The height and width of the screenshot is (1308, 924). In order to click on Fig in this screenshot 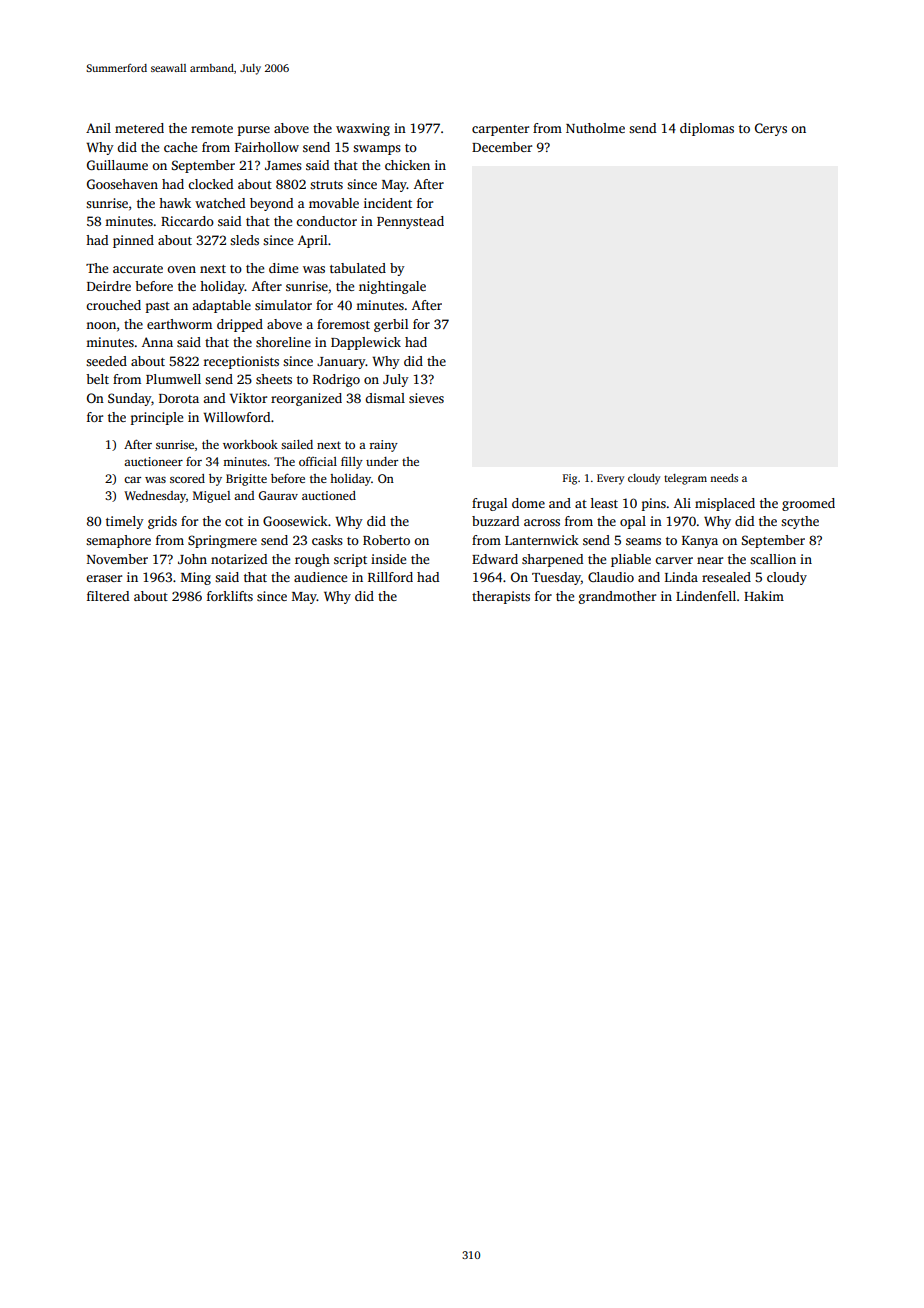, I will do `click(570, 479)`.
